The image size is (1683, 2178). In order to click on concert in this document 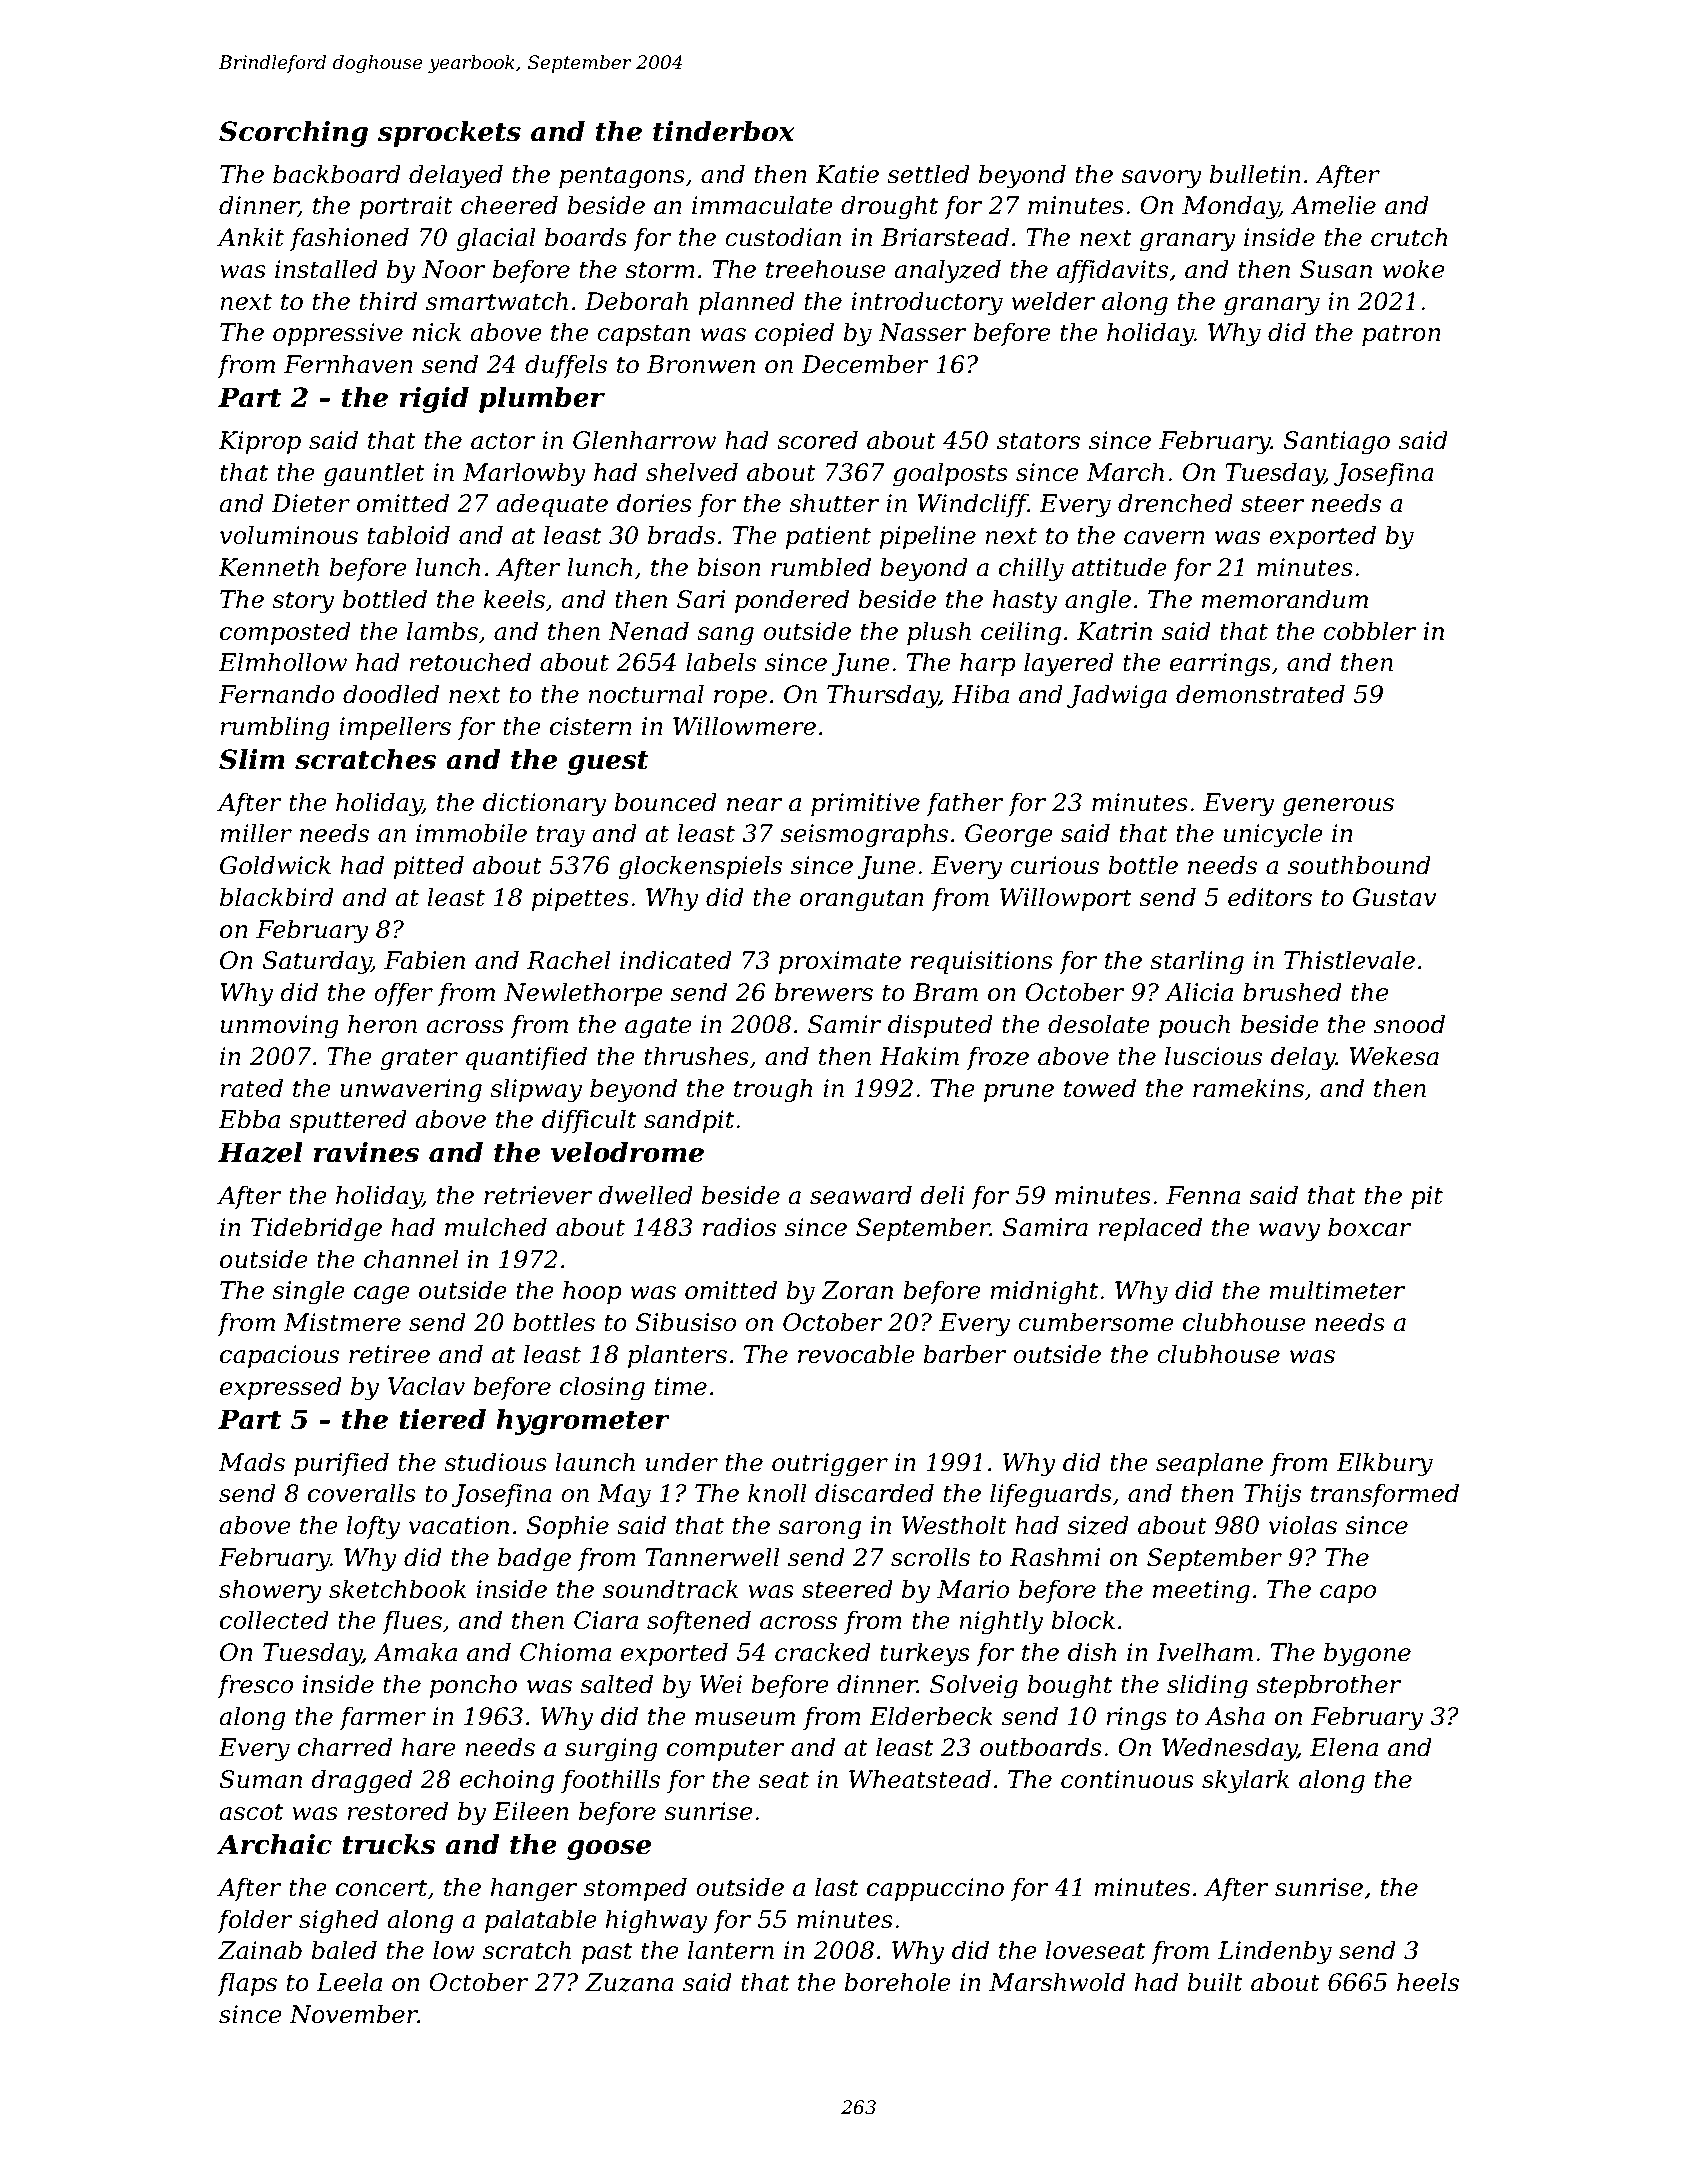, I will do `click(381, 1888)`.
